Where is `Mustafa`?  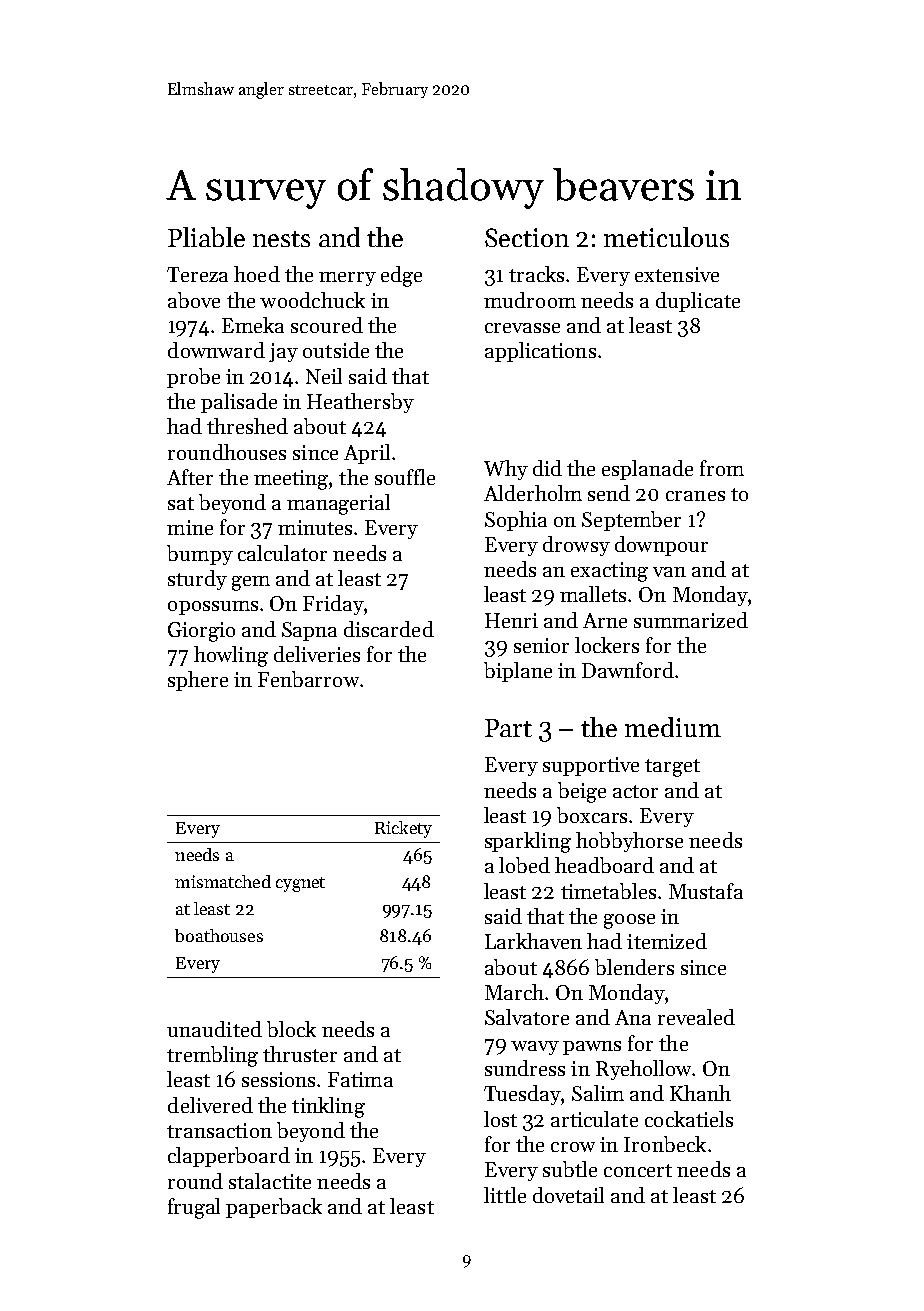 Mustafa is located at coordinates (706, 891).
